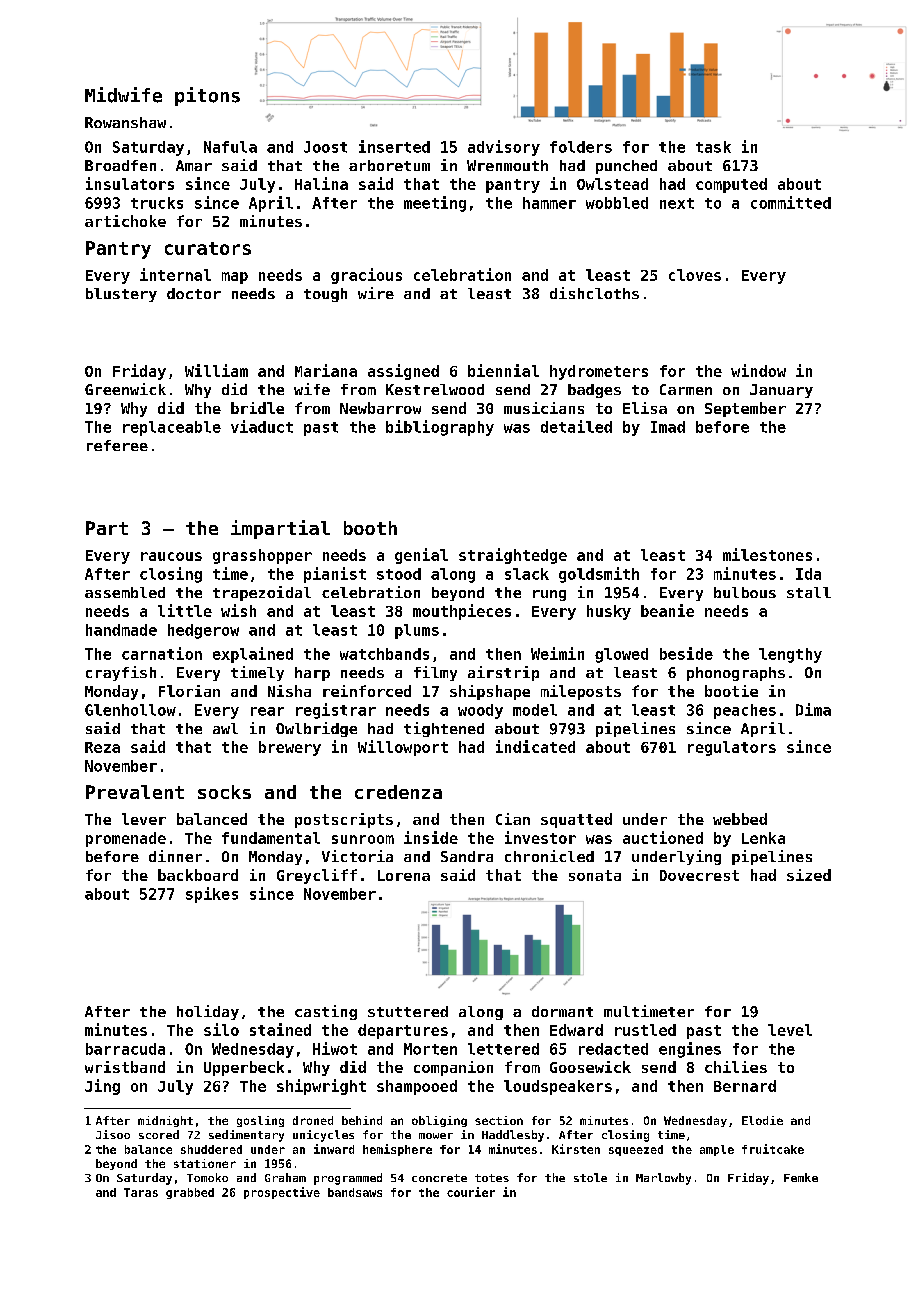 The width and height of the image is (924, 1308). I want to click on behind, so click(362, 1120).
